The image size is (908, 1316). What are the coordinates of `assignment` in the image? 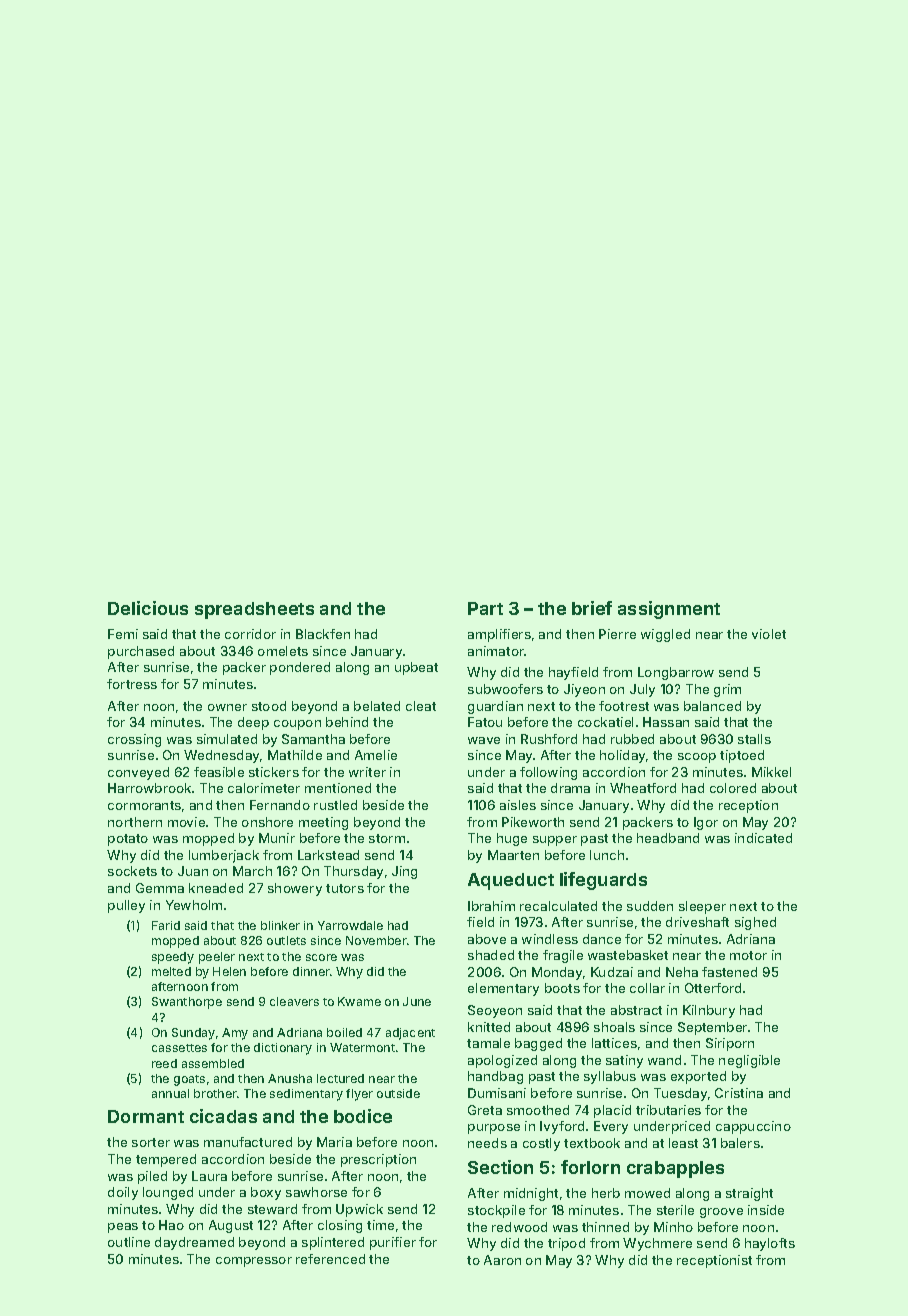 It's located at (669, 610).
